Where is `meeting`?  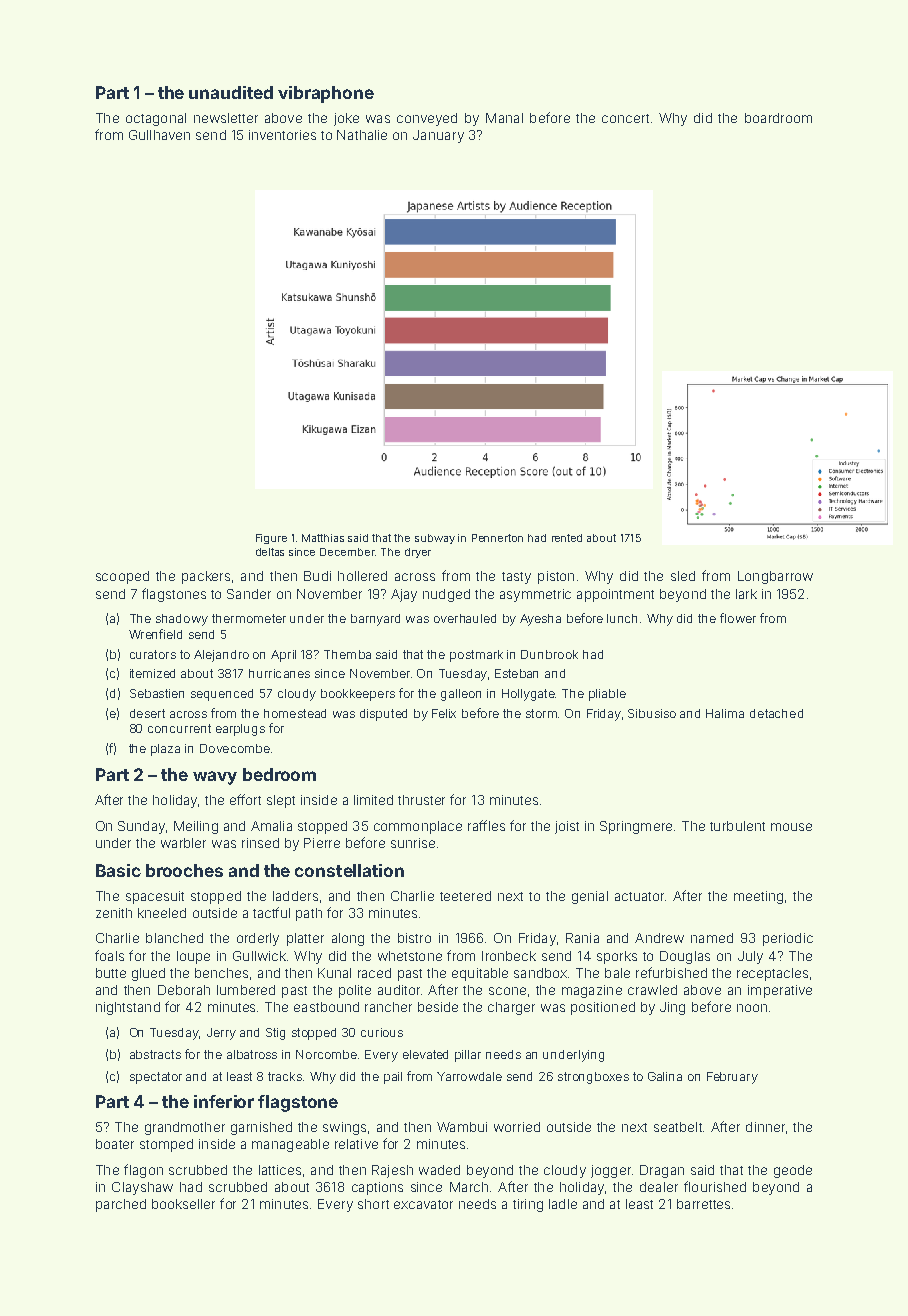
meeting is located at coordinates (758, 897).
